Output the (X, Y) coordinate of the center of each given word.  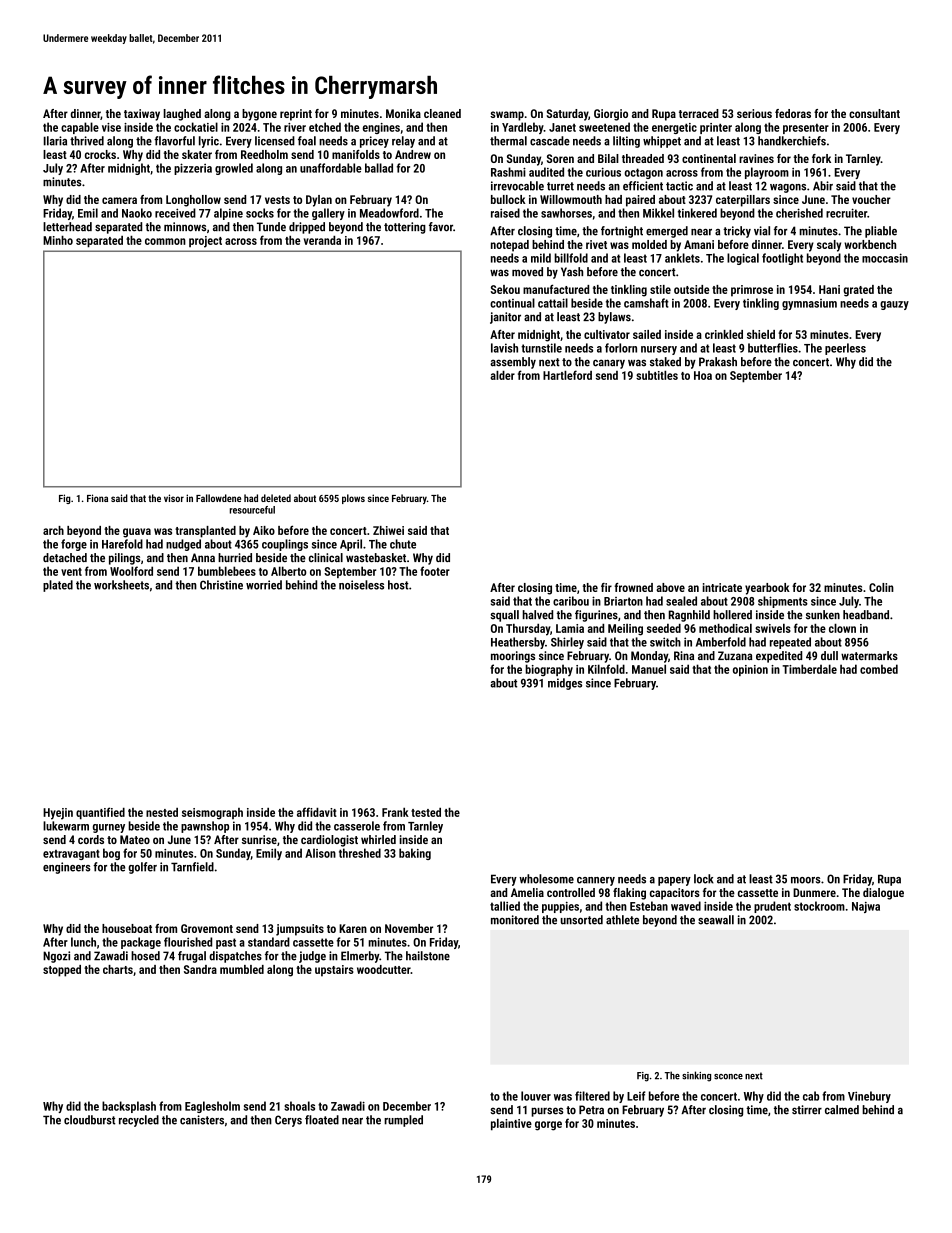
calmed (842, 1110)
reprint (296, 115)
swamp (507, 116)
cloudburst (89, 1120)
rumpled (403, 1121)
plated (58, 586)
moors (806, 880)
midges (565, 684)
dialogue (883, 894)
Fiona (97, 498)
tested (426, 812)
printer (716, 128)
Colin (881, 587)
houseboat (127, 928)
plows (353, 499)
